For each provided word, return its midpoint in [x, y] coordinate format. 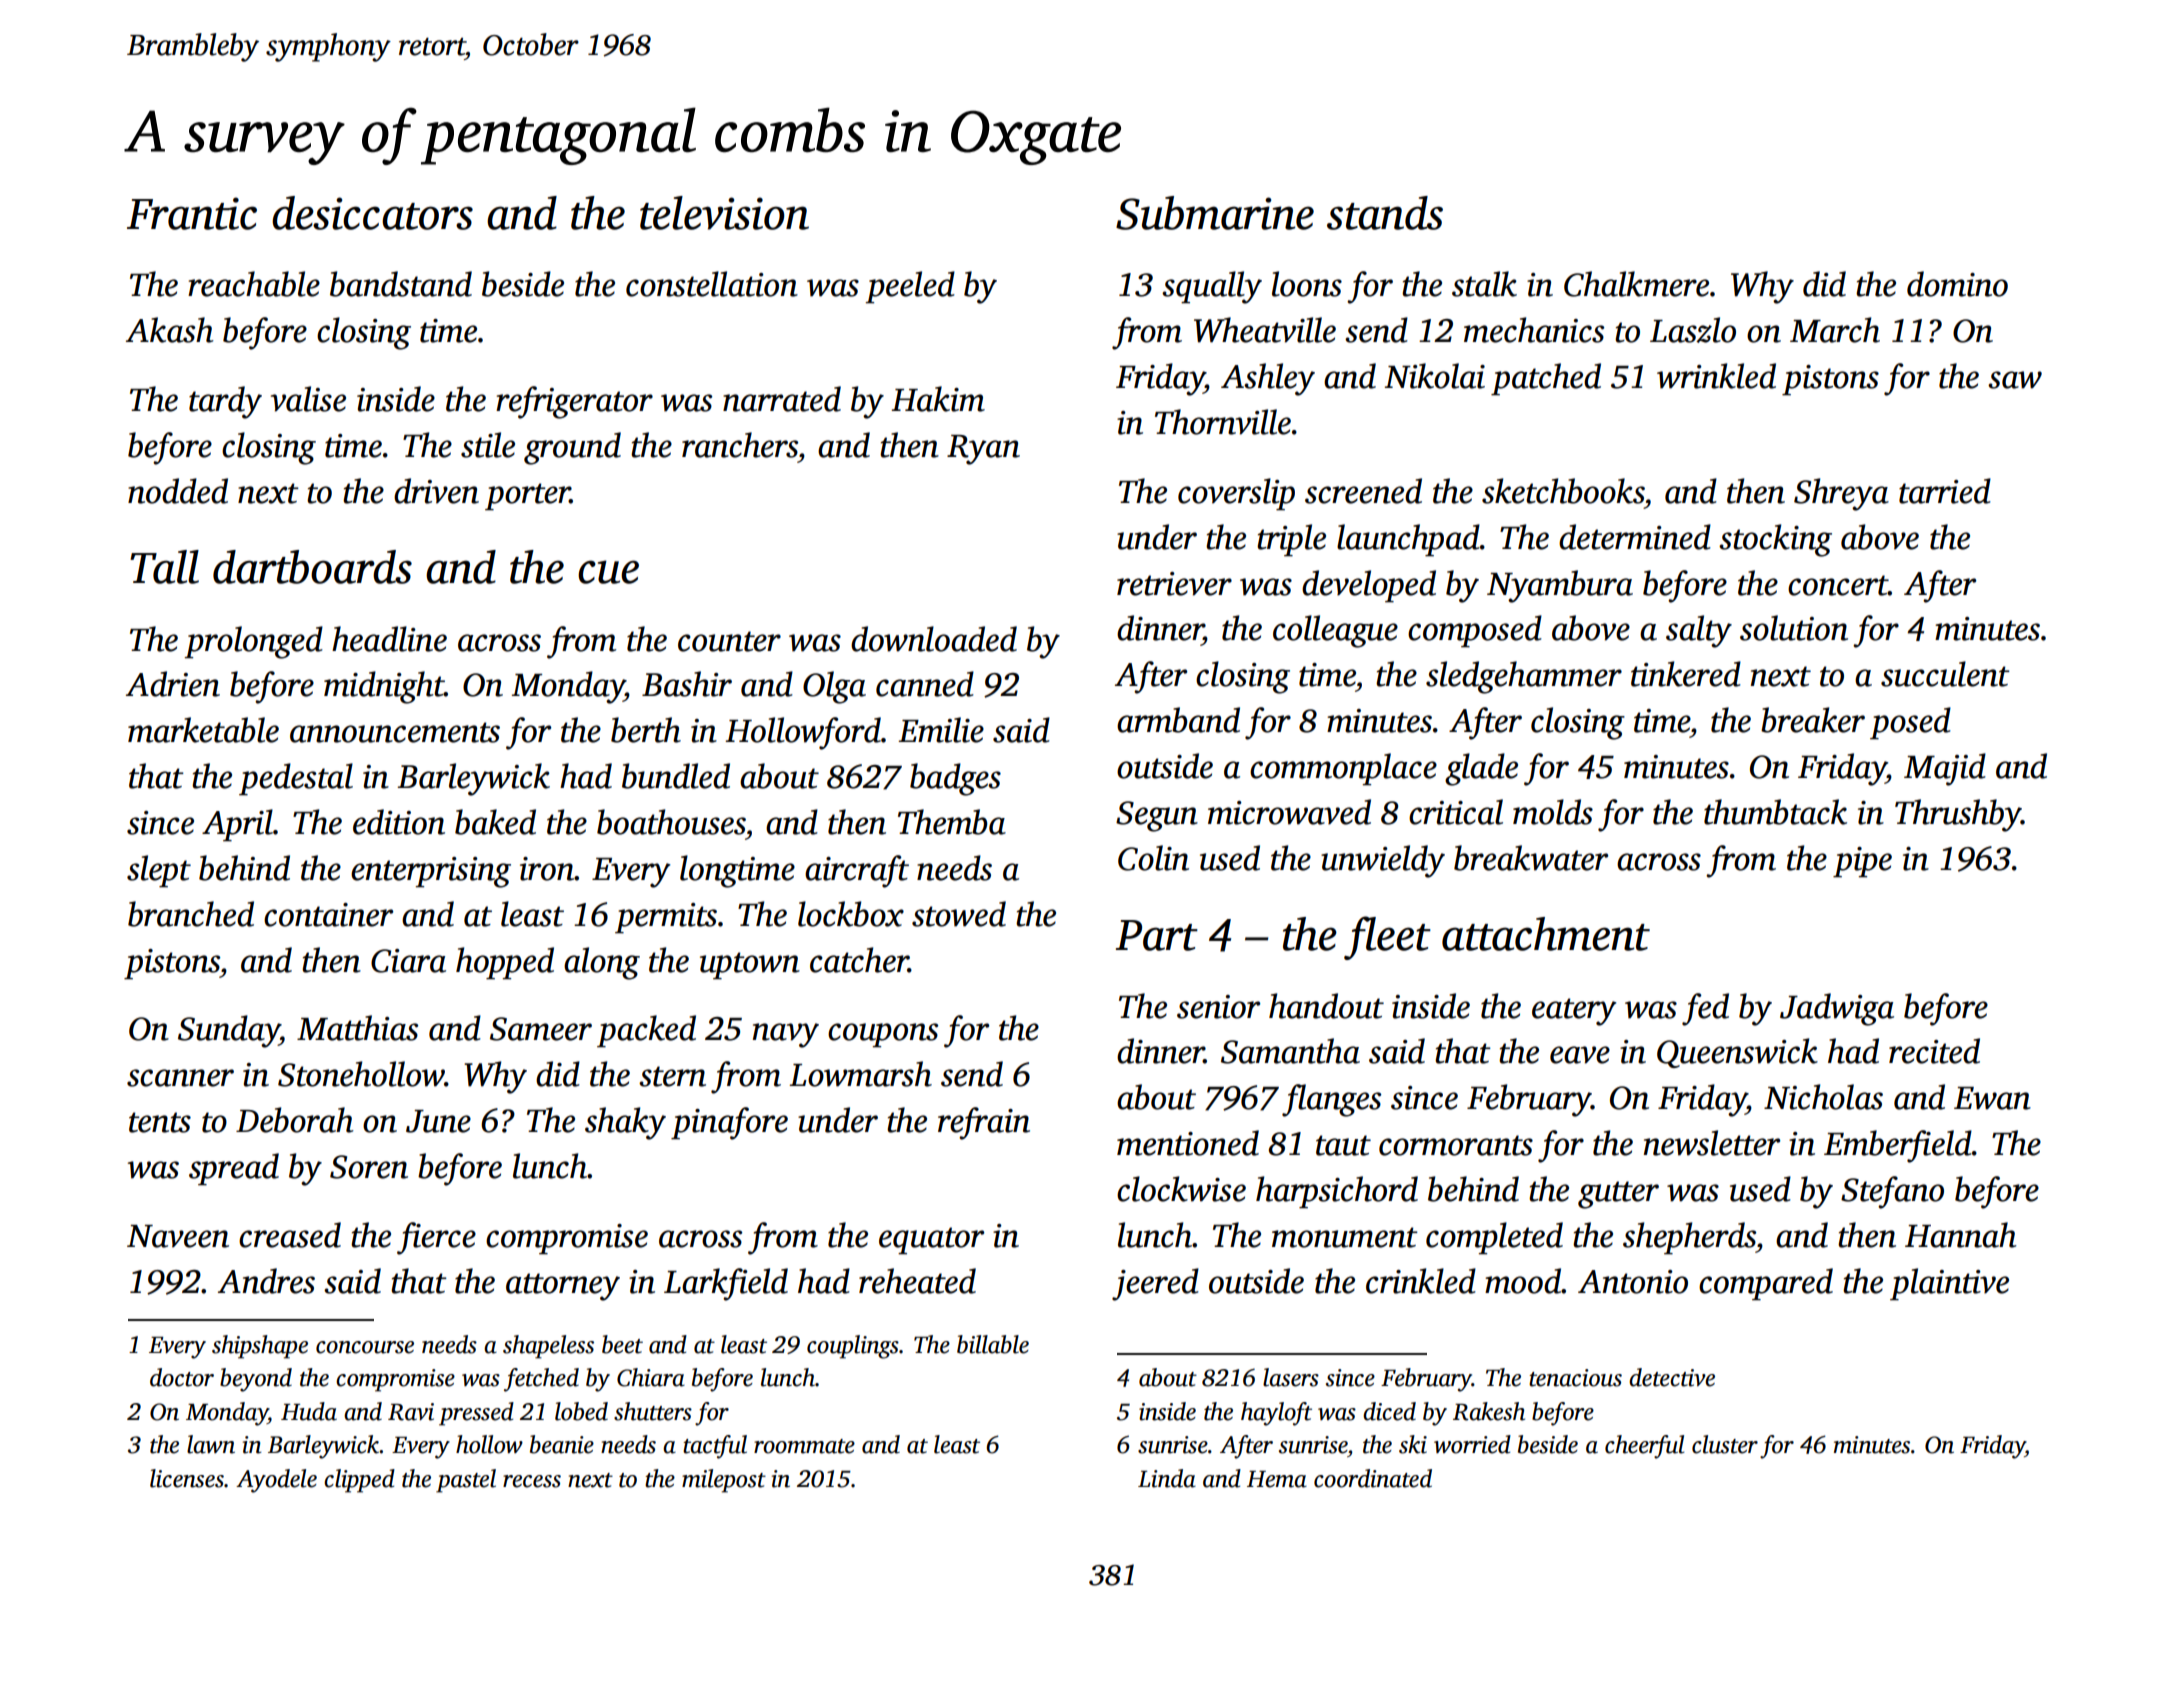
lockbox [851, 914]
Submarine [1215, 213]
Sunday [229, 1031]
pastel [466, 1481]
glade [1481, 769]
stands [1385, 213]
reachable [254, 284]
